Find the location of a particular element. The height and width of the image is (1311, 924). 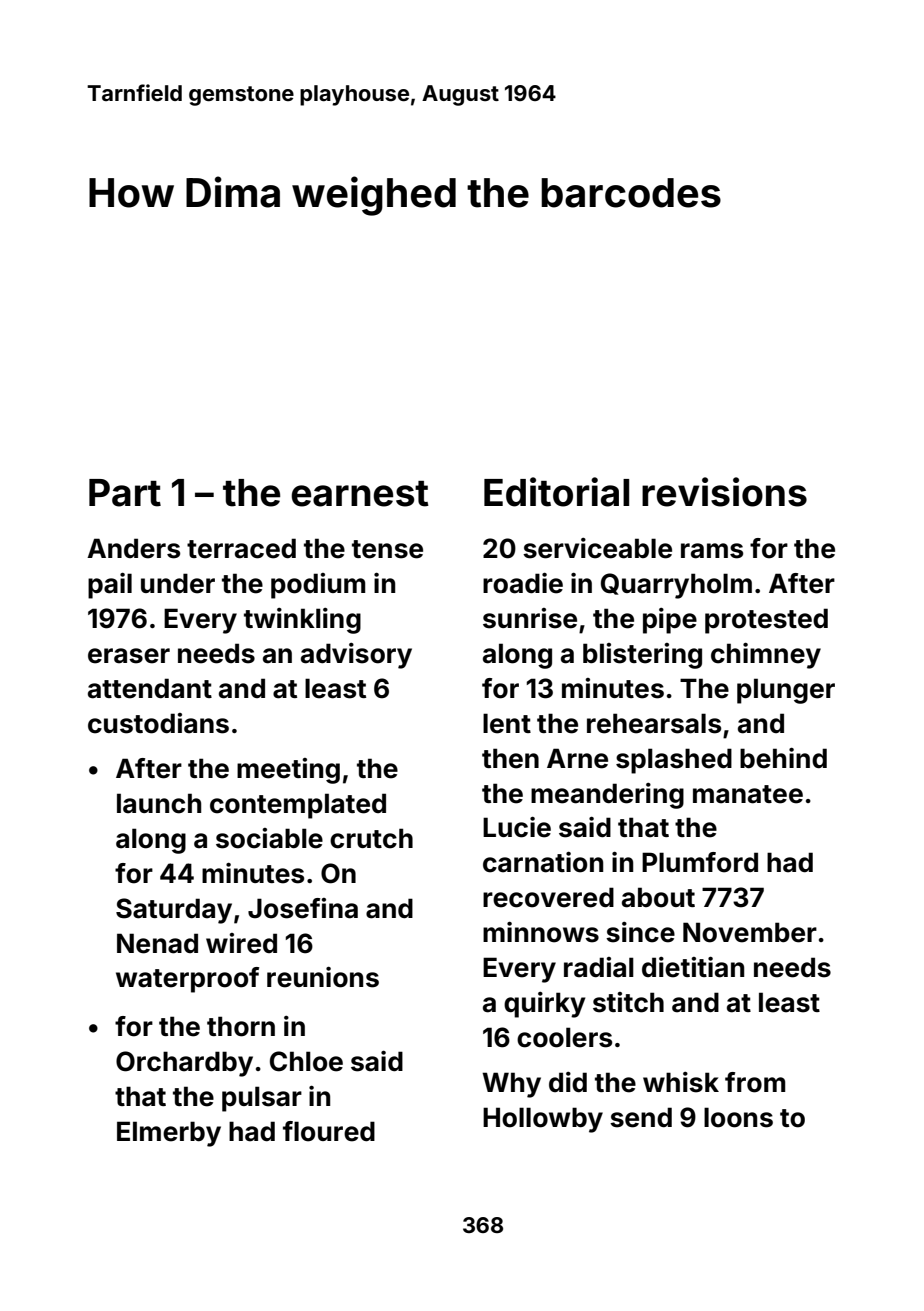

Part is located at coordinates (125, 493).
